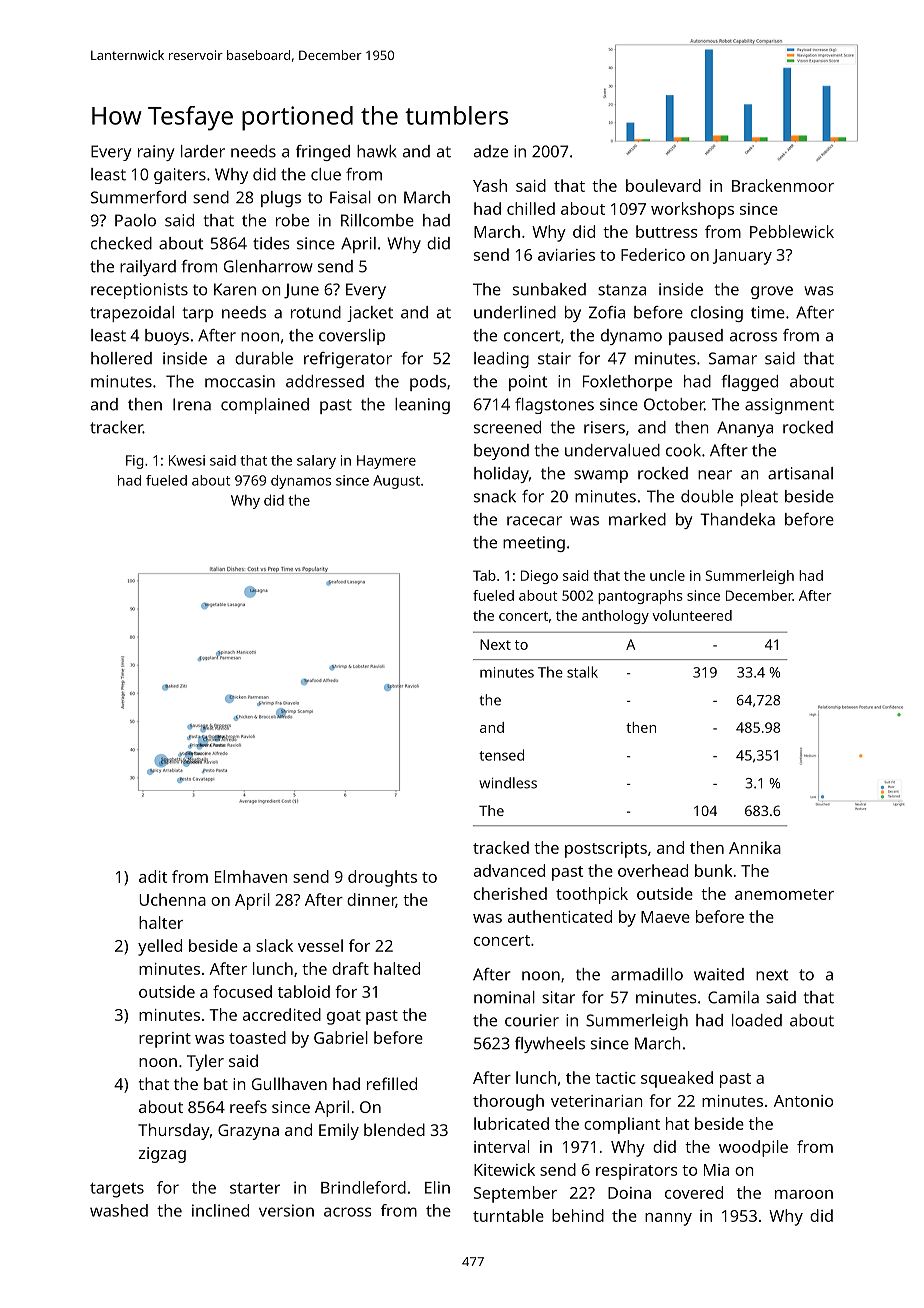  I want to click on halter, so click(161, 922).
